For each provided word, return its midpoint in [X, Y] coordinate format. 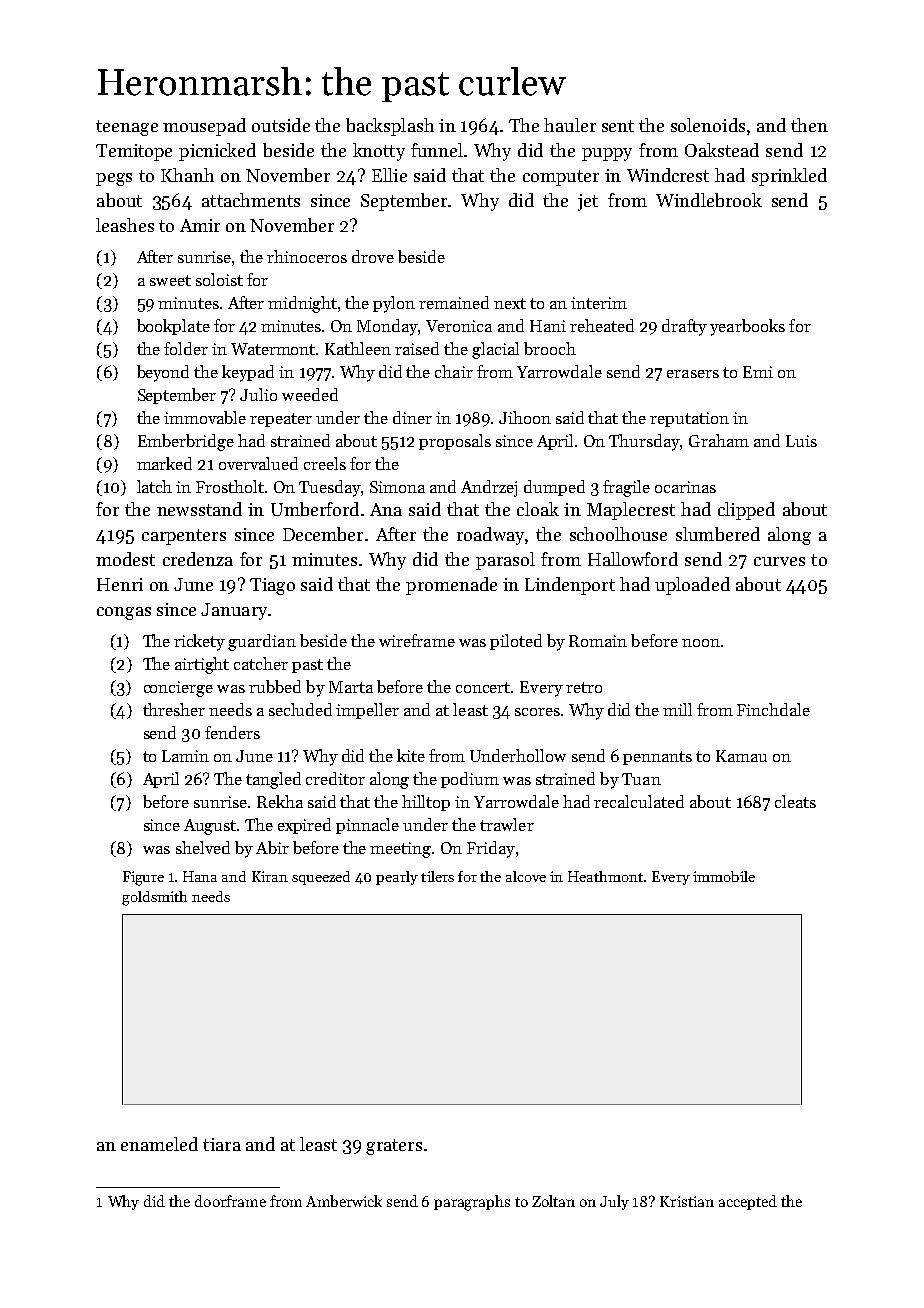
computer [561, 178]
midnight [302, 304]
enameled [159, 1144]
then [809, 125]
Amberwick [344, 1201]
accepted [748, 1202]
